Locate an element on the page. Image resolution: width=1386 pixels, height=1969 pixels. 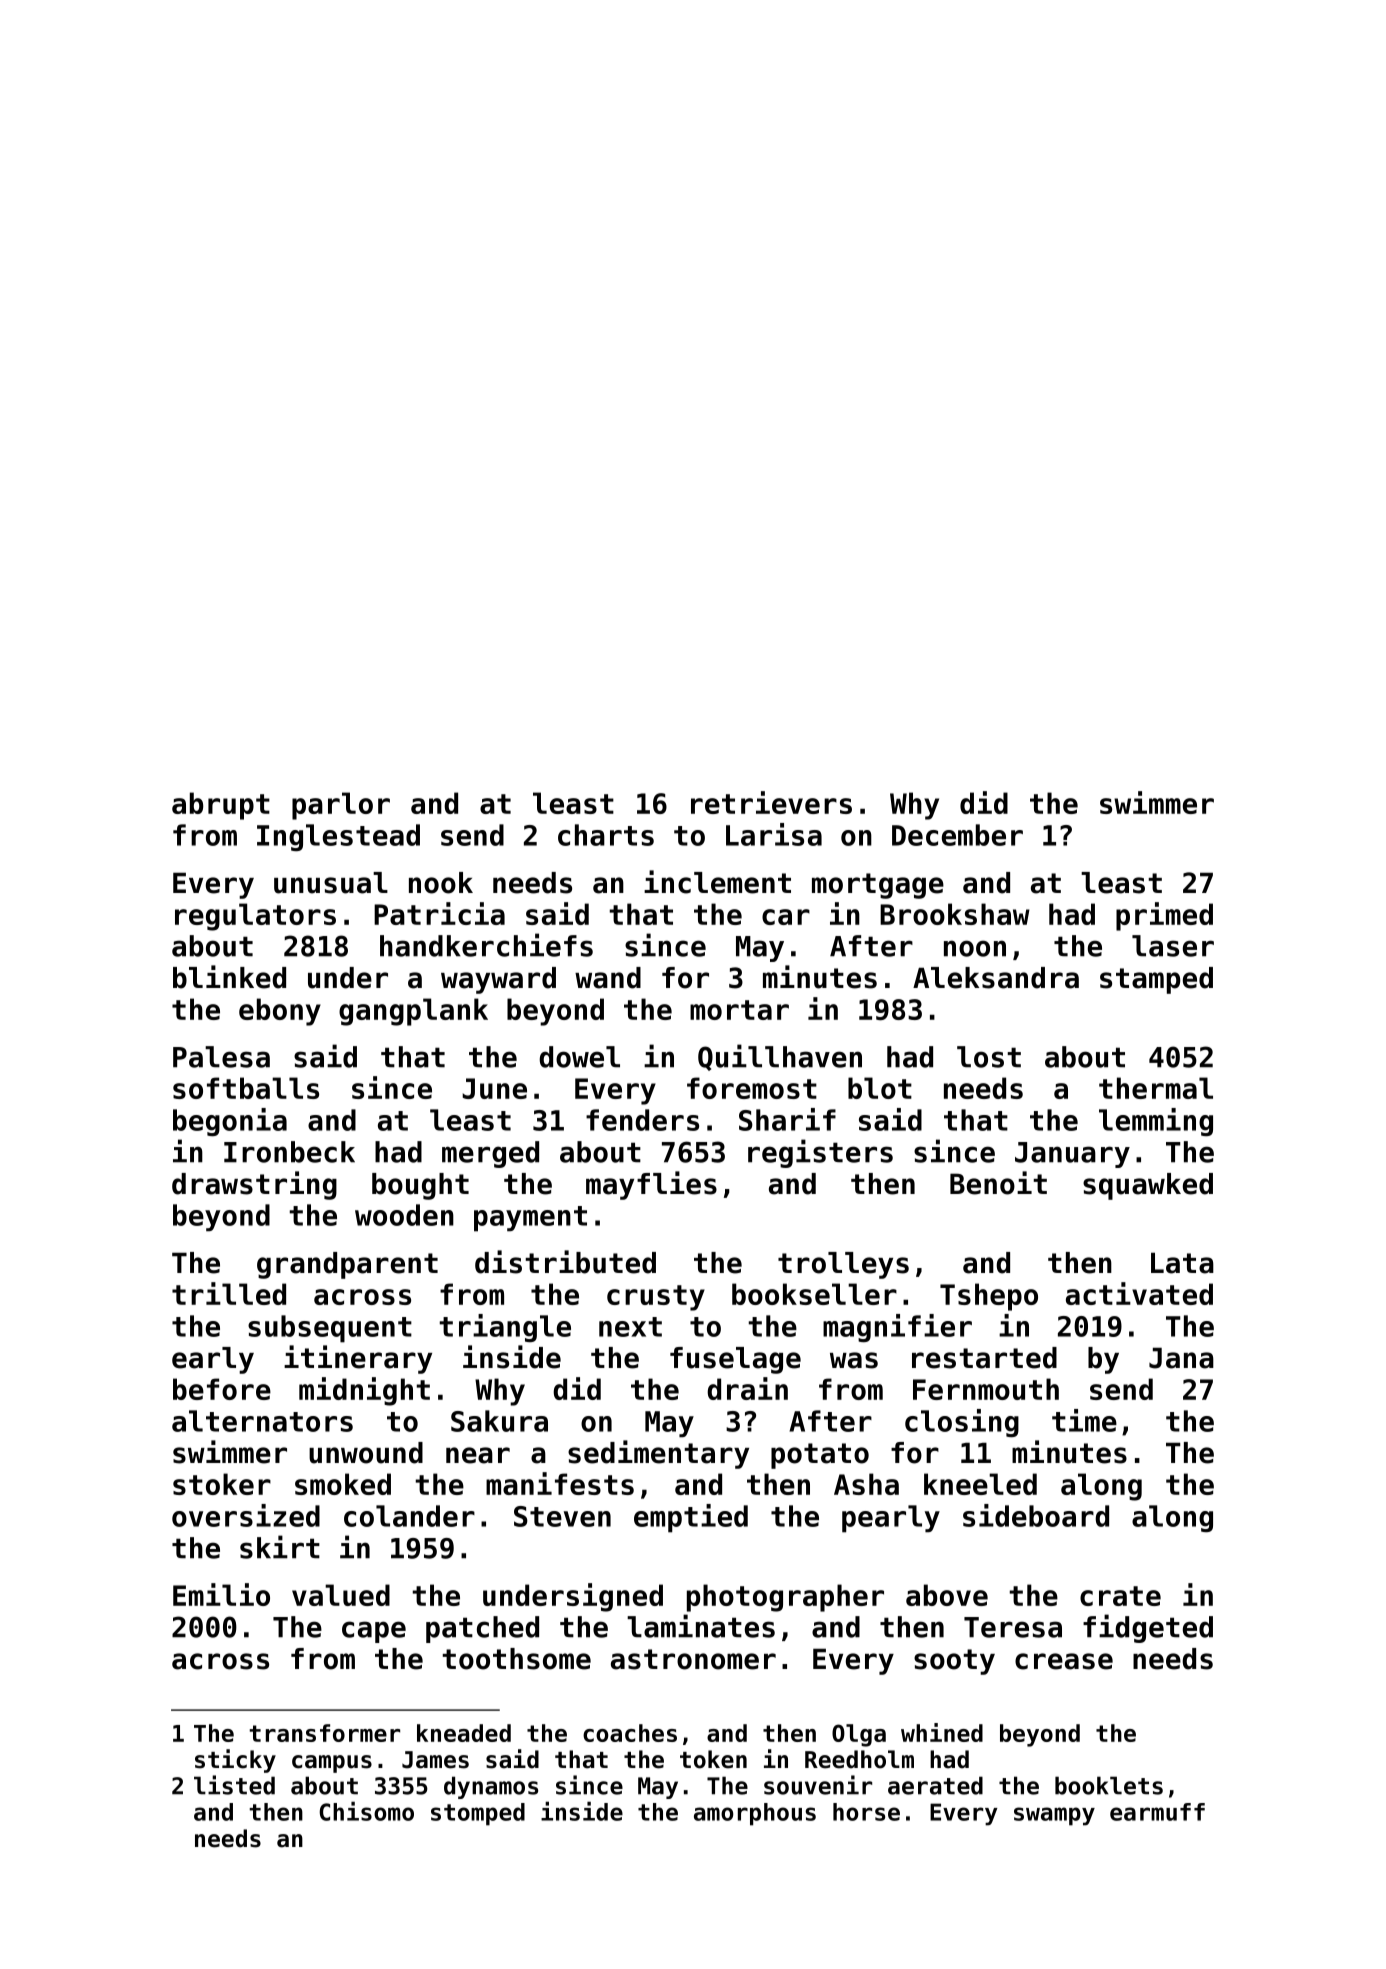
Aleksandra is located at coordinates (996, 978).
